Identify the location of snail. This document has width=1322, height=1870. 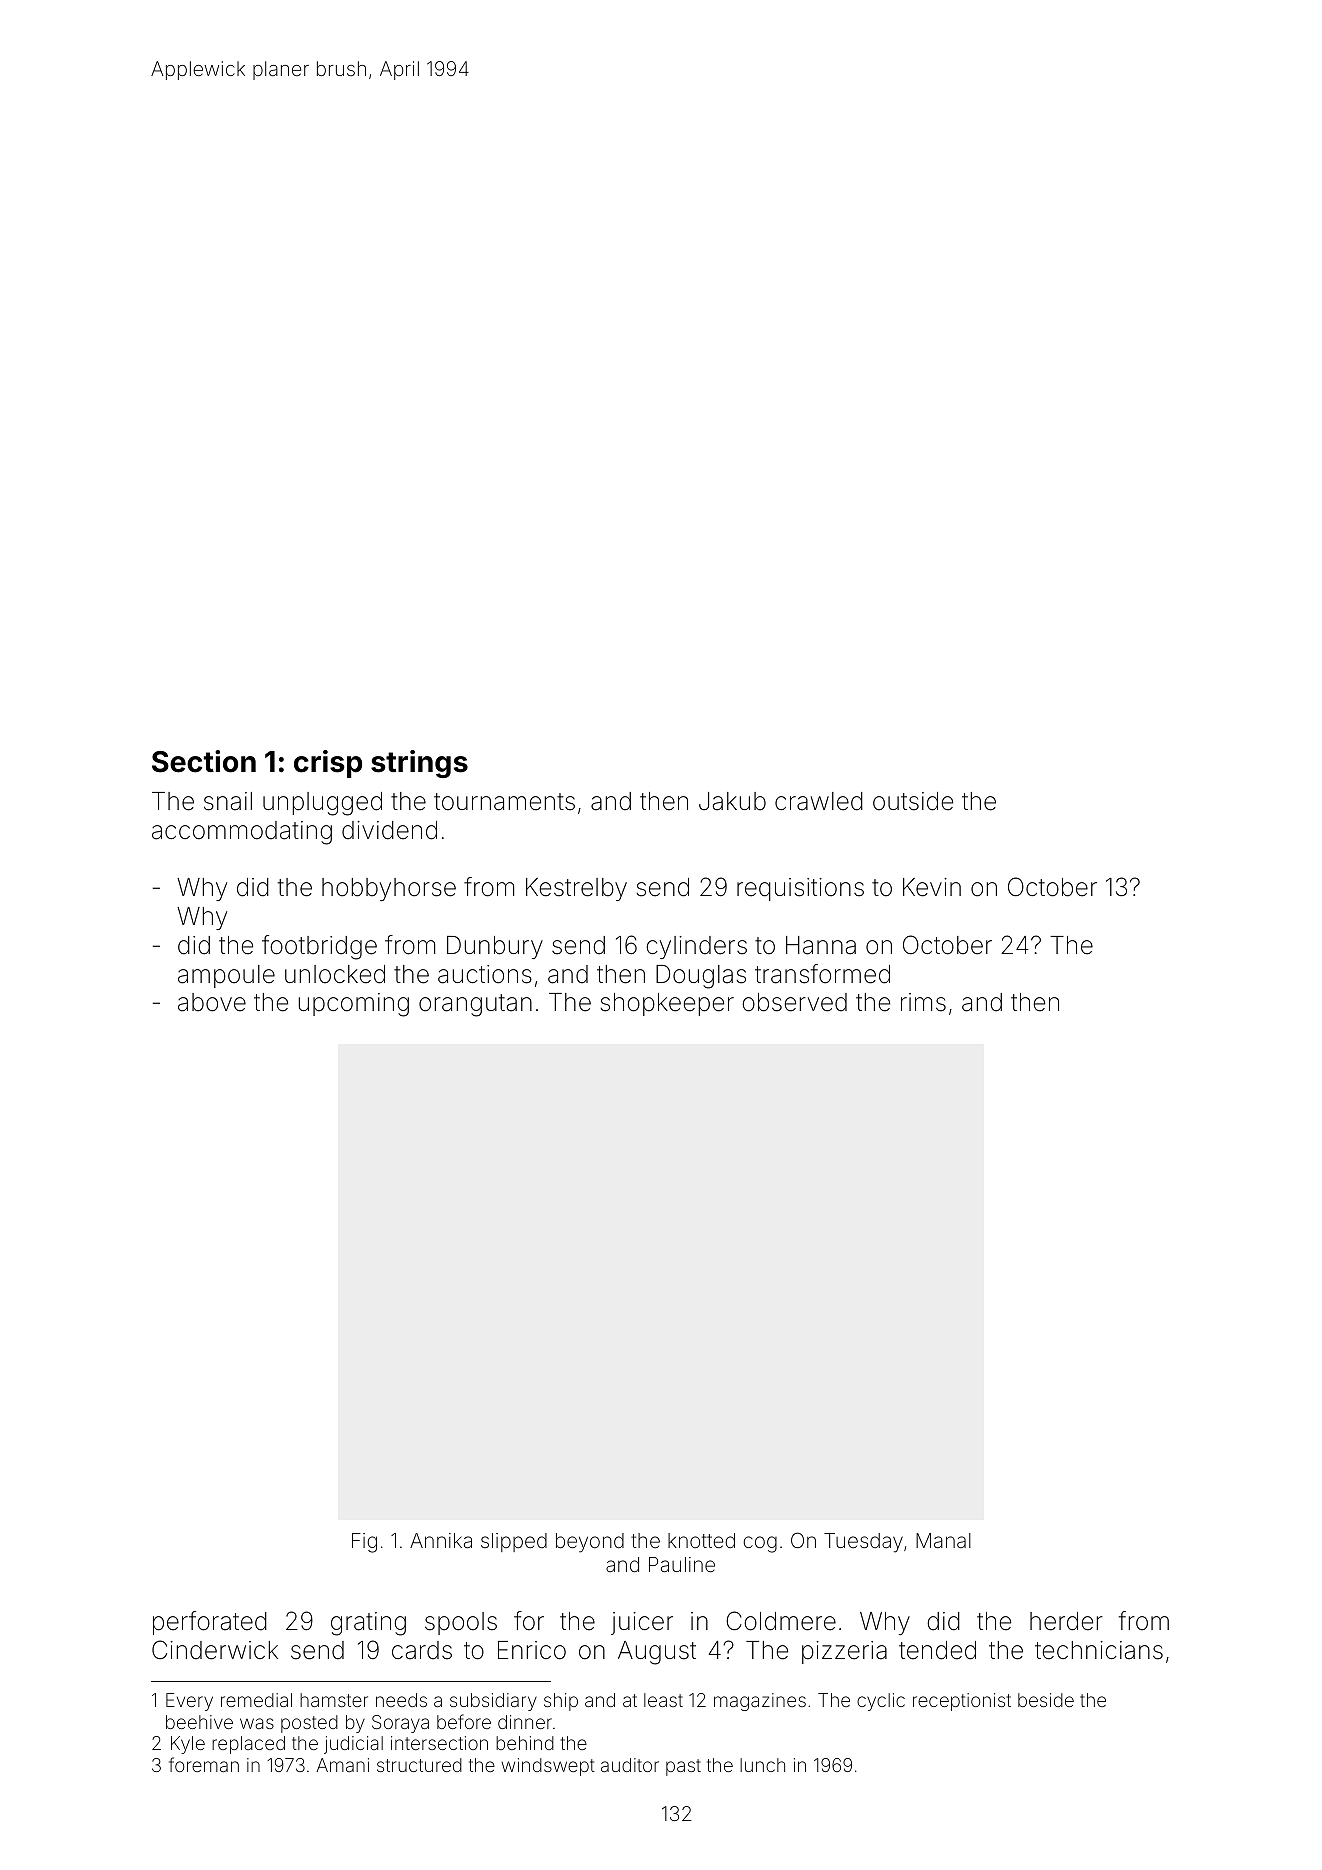
(228, 801).
